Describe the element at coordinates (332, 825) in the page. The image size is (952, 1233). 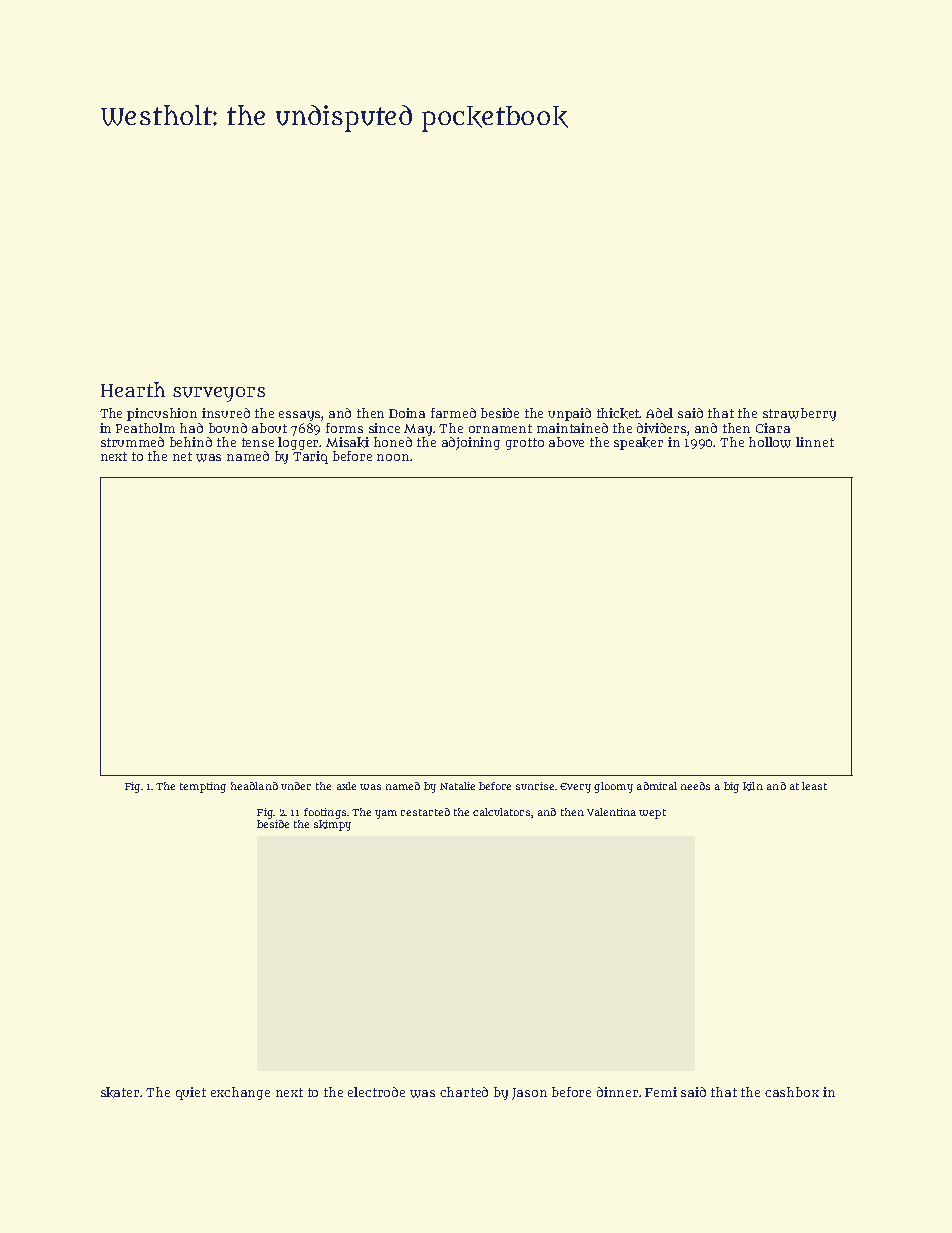
I see `skimpy` at that location.
